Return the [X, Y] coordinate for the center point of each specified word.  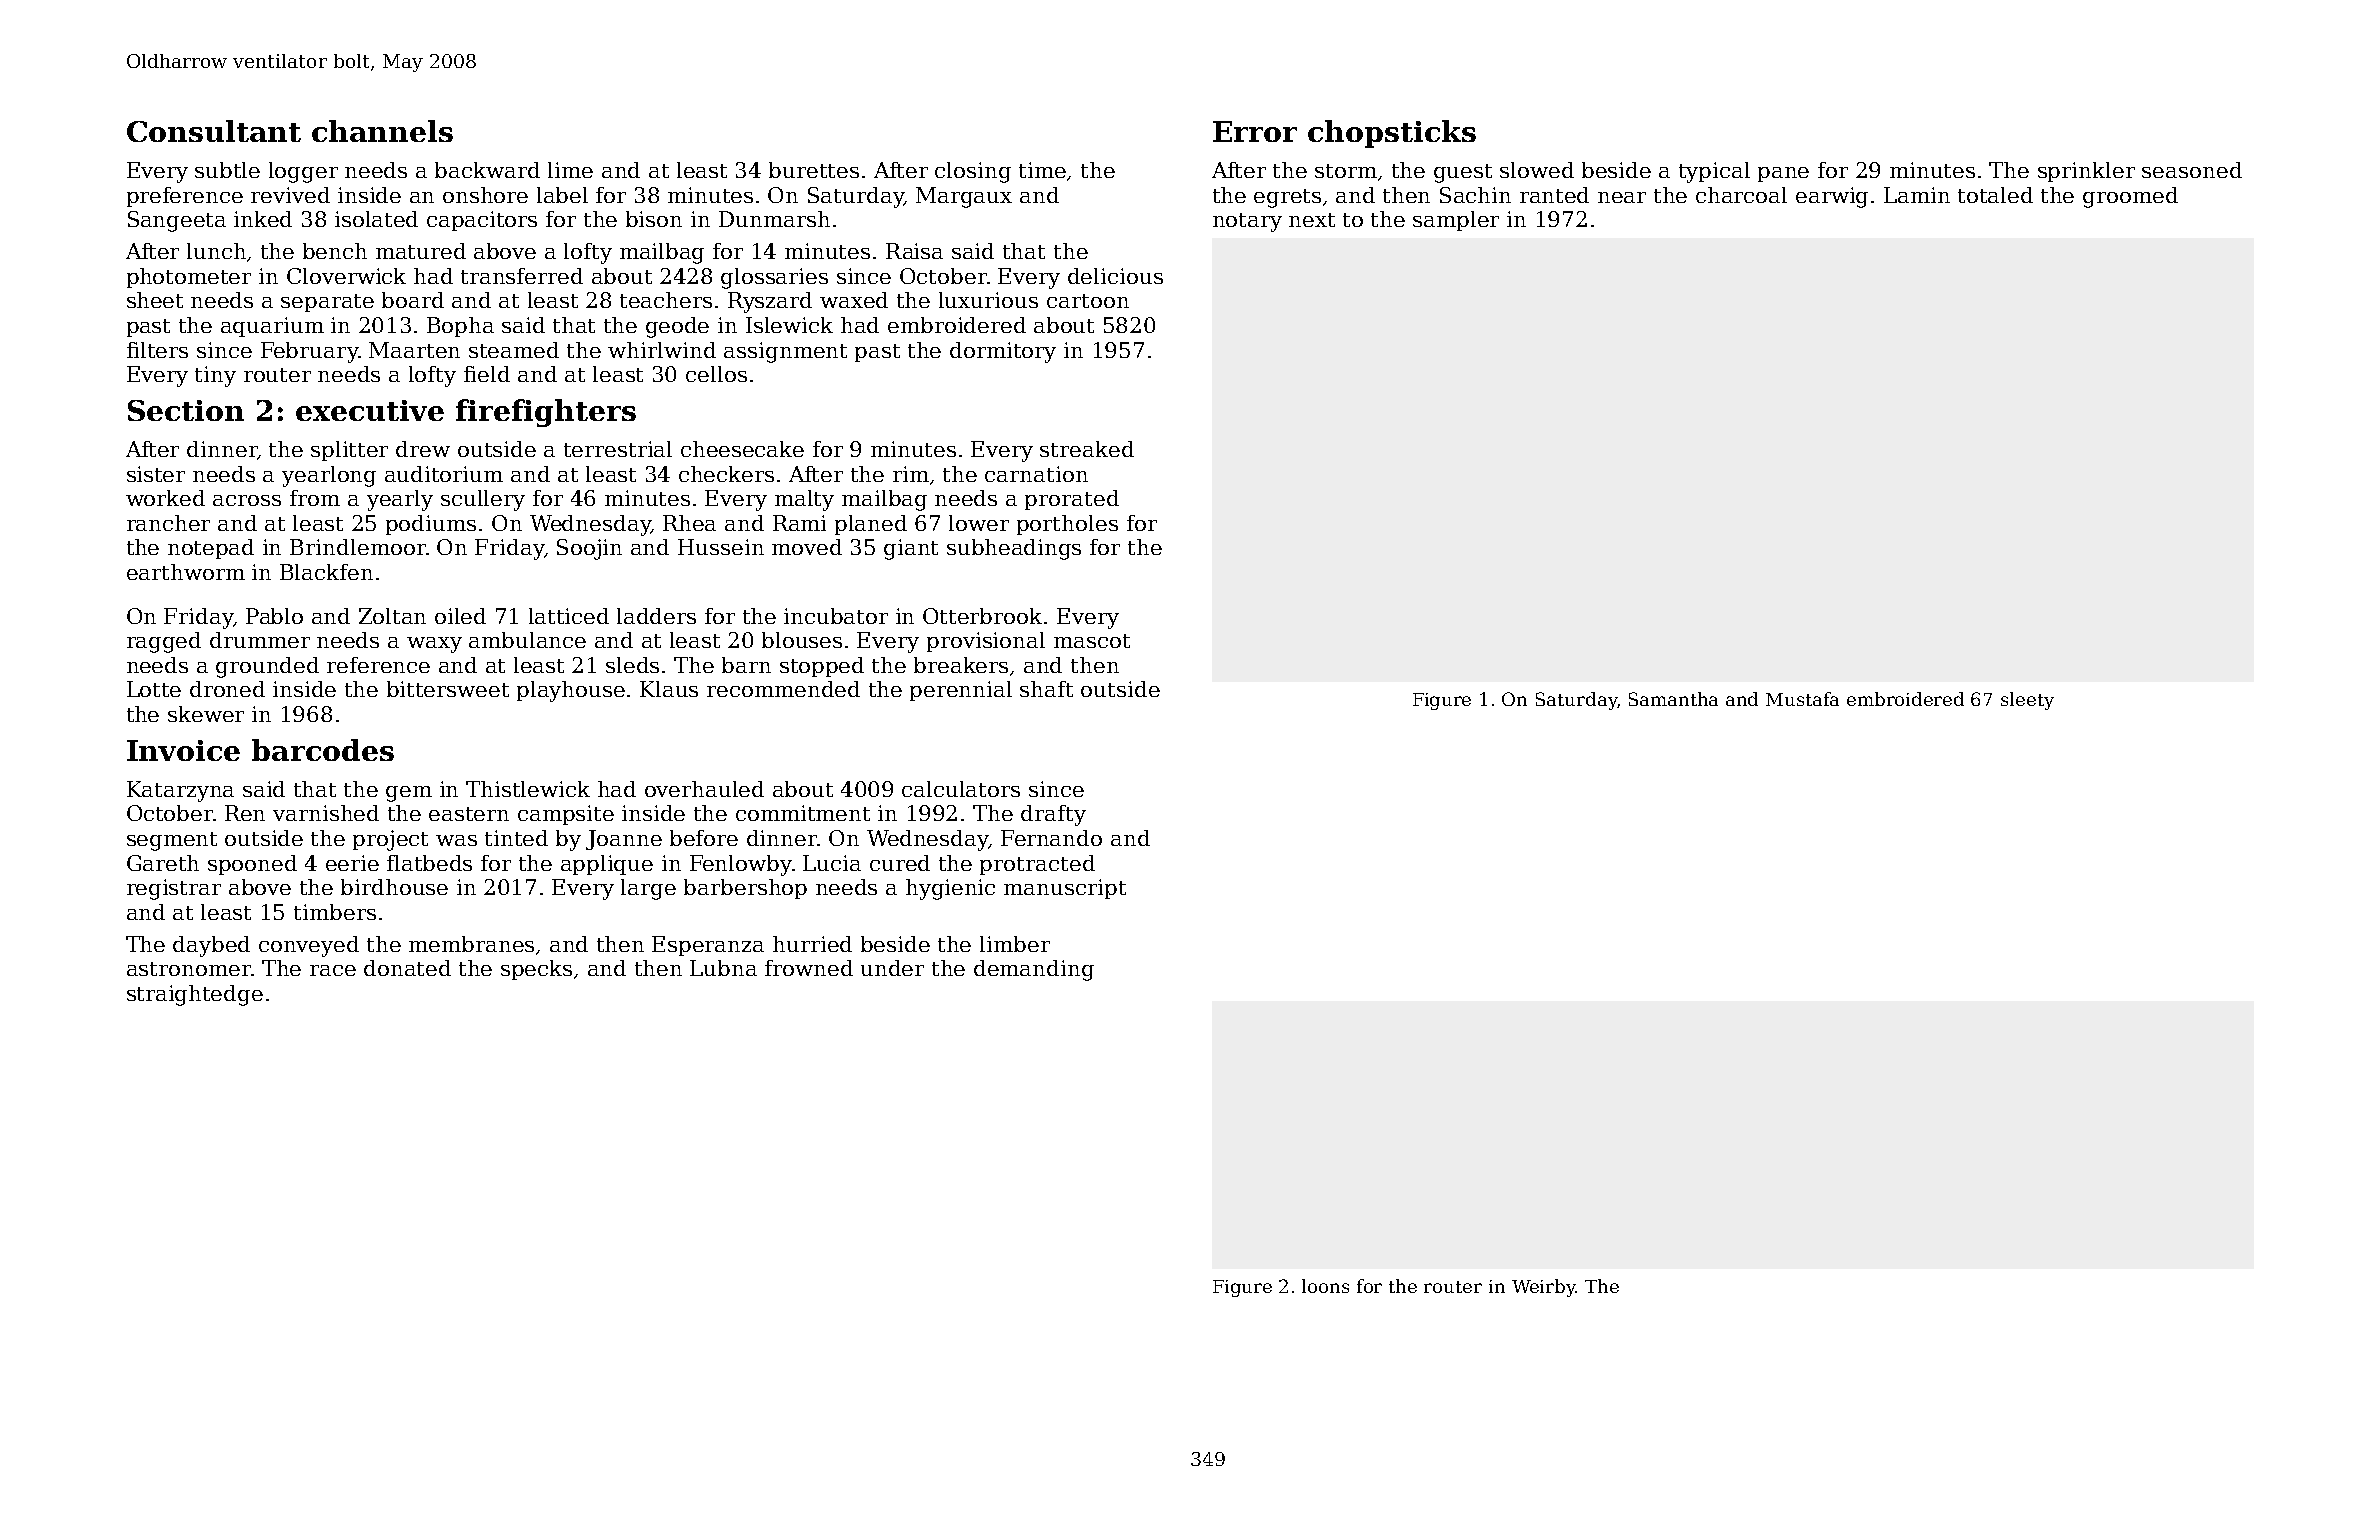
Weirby [1543, 1288]
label [562, 195]
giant [911, 549]
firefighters [546, 413]
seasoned [2192, 170]
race [333, 970]
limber [1015, 944]
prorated [1072, 500]
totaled [1995, 195]
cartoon [1088, 301]
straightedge [195, 995]
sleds [632, 665]
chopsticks [1392, 134]
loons [1325, 1286]
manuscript [1065, 889]
